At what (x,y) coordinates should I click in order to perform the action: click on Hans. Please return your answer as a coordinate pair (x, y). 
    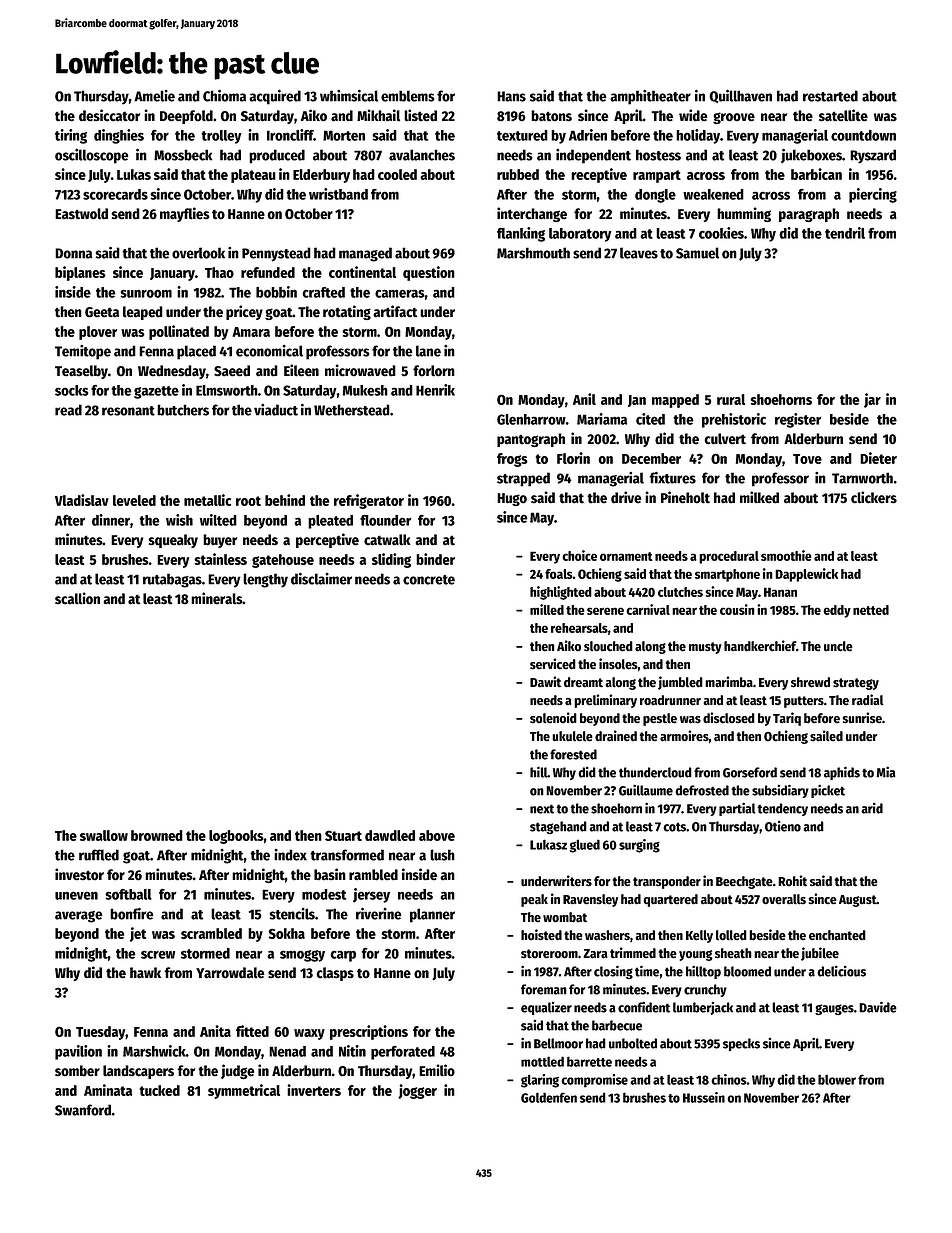
    Looking at the image, I should click on (511, 96).
